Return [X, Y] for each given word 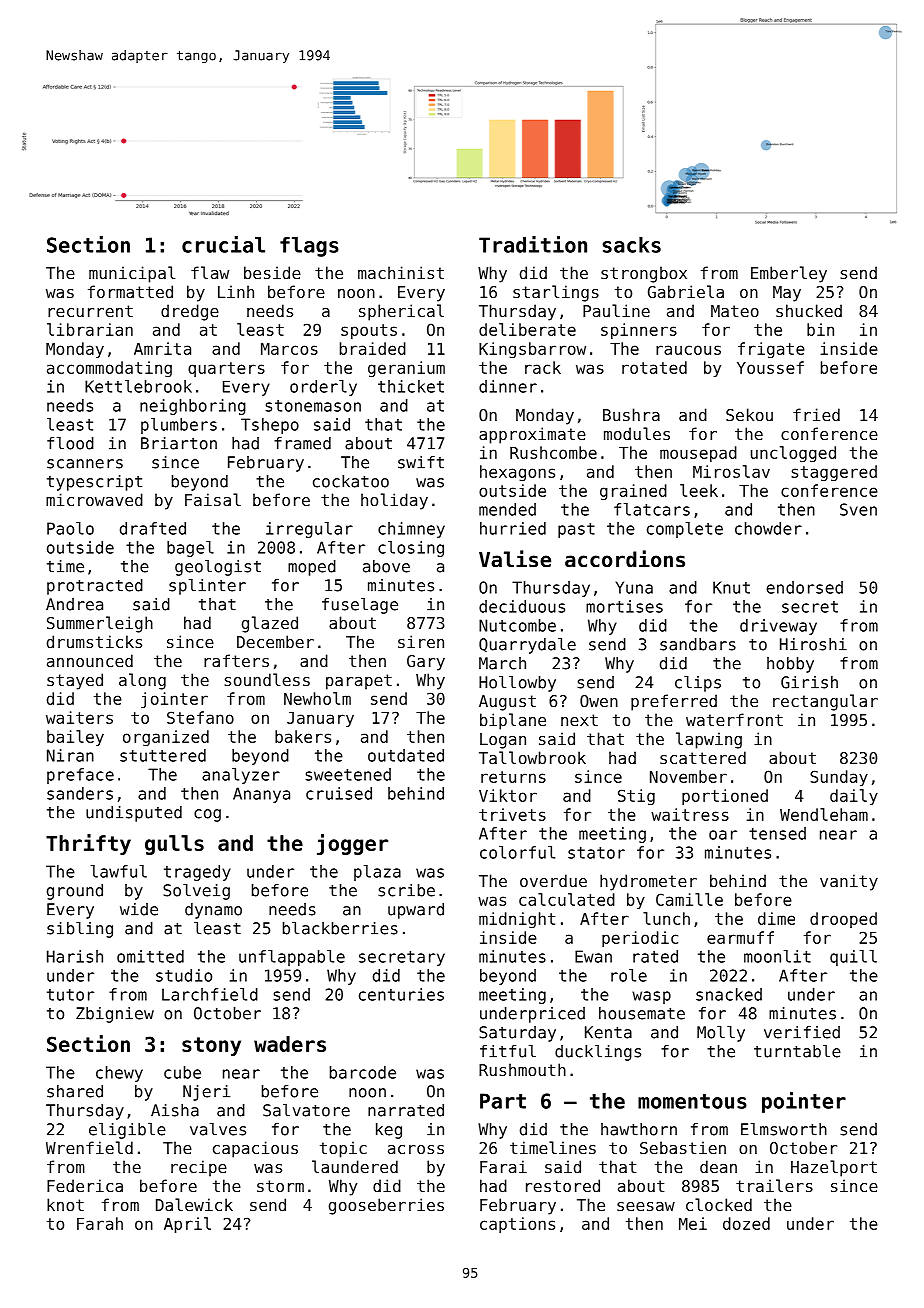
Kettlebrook [138, 386]
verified [802, 1032]
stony [211, 1046]
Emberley [789, 274]
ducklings [598, 1053]
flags [309, 247]
